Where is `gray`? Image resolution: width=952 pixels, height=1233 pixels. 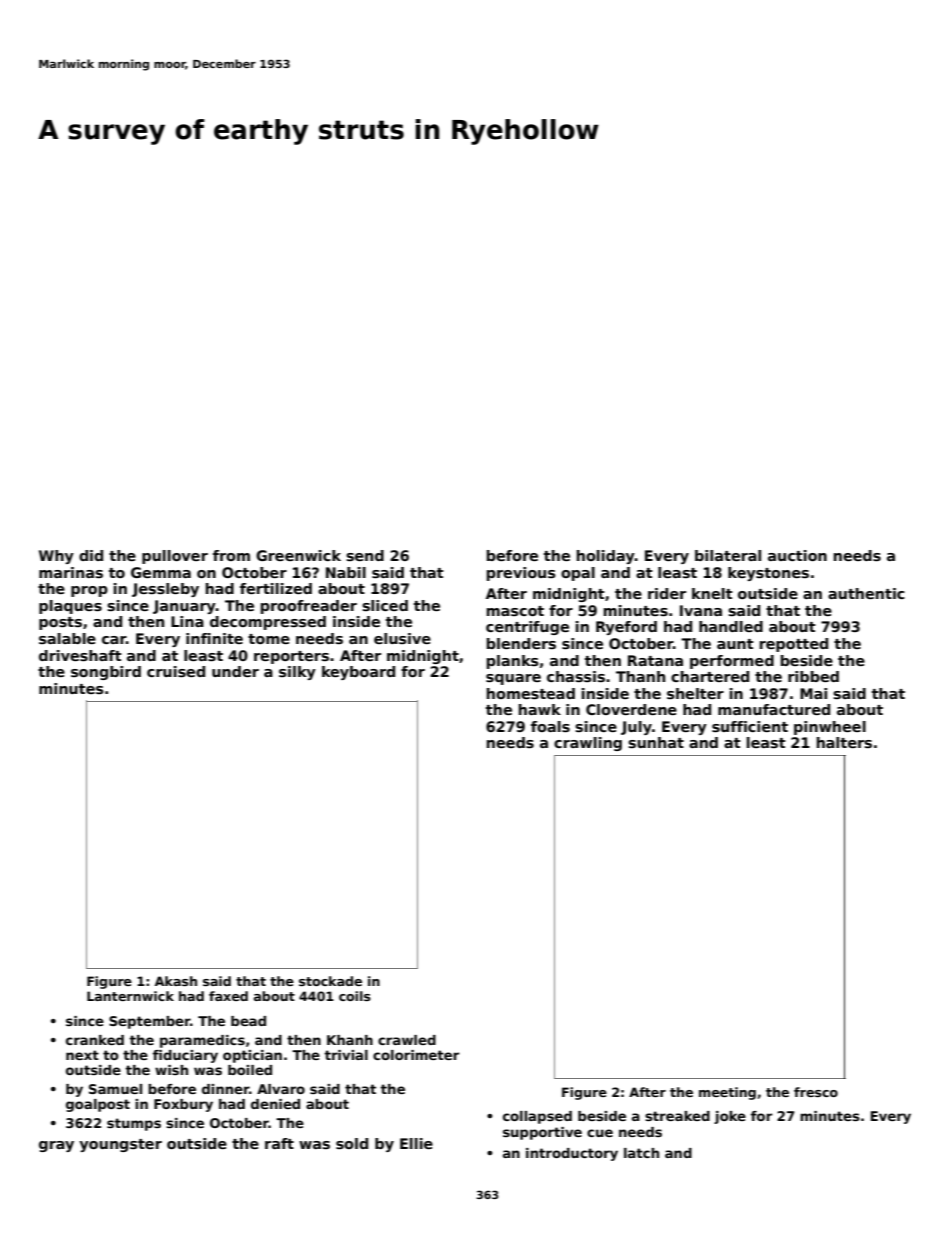 gray is located at coordinates (56, 1146).
